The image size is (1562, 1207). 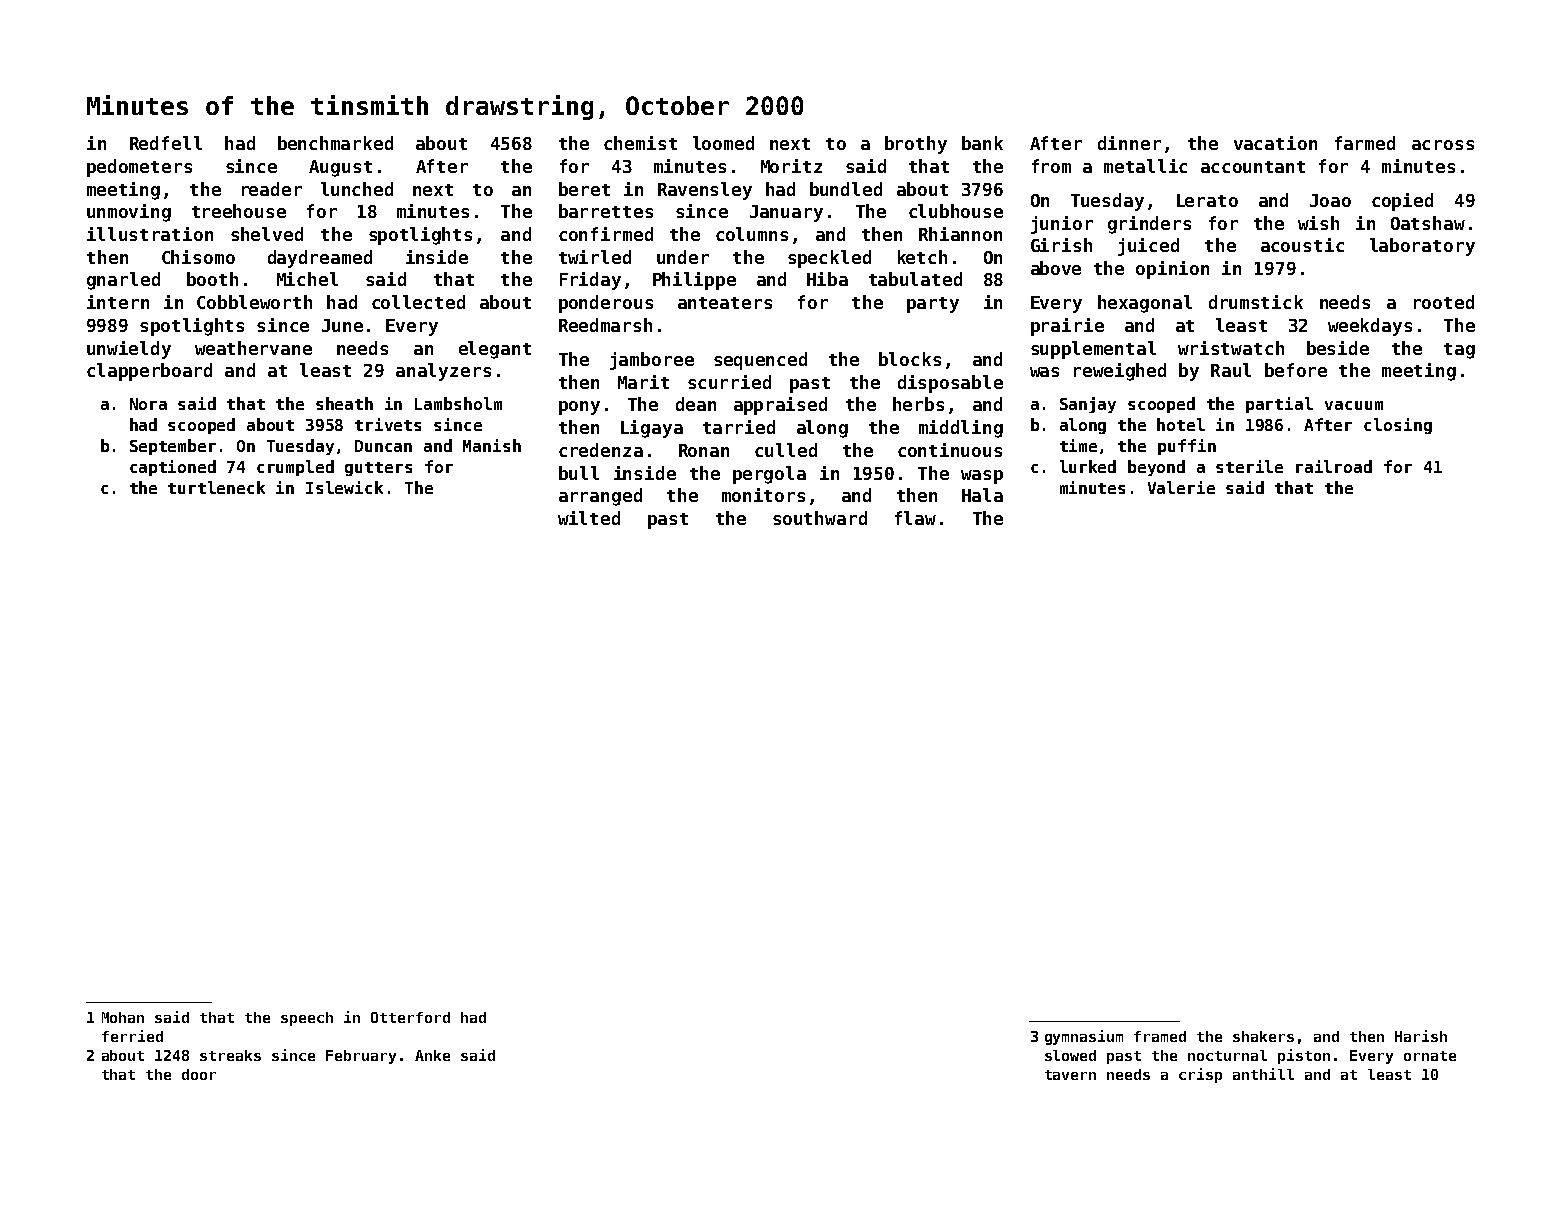 What do you see at coordinates (132, 1036) in the screenshot?
I see `ferried` at bounding box center [132, 1036].
